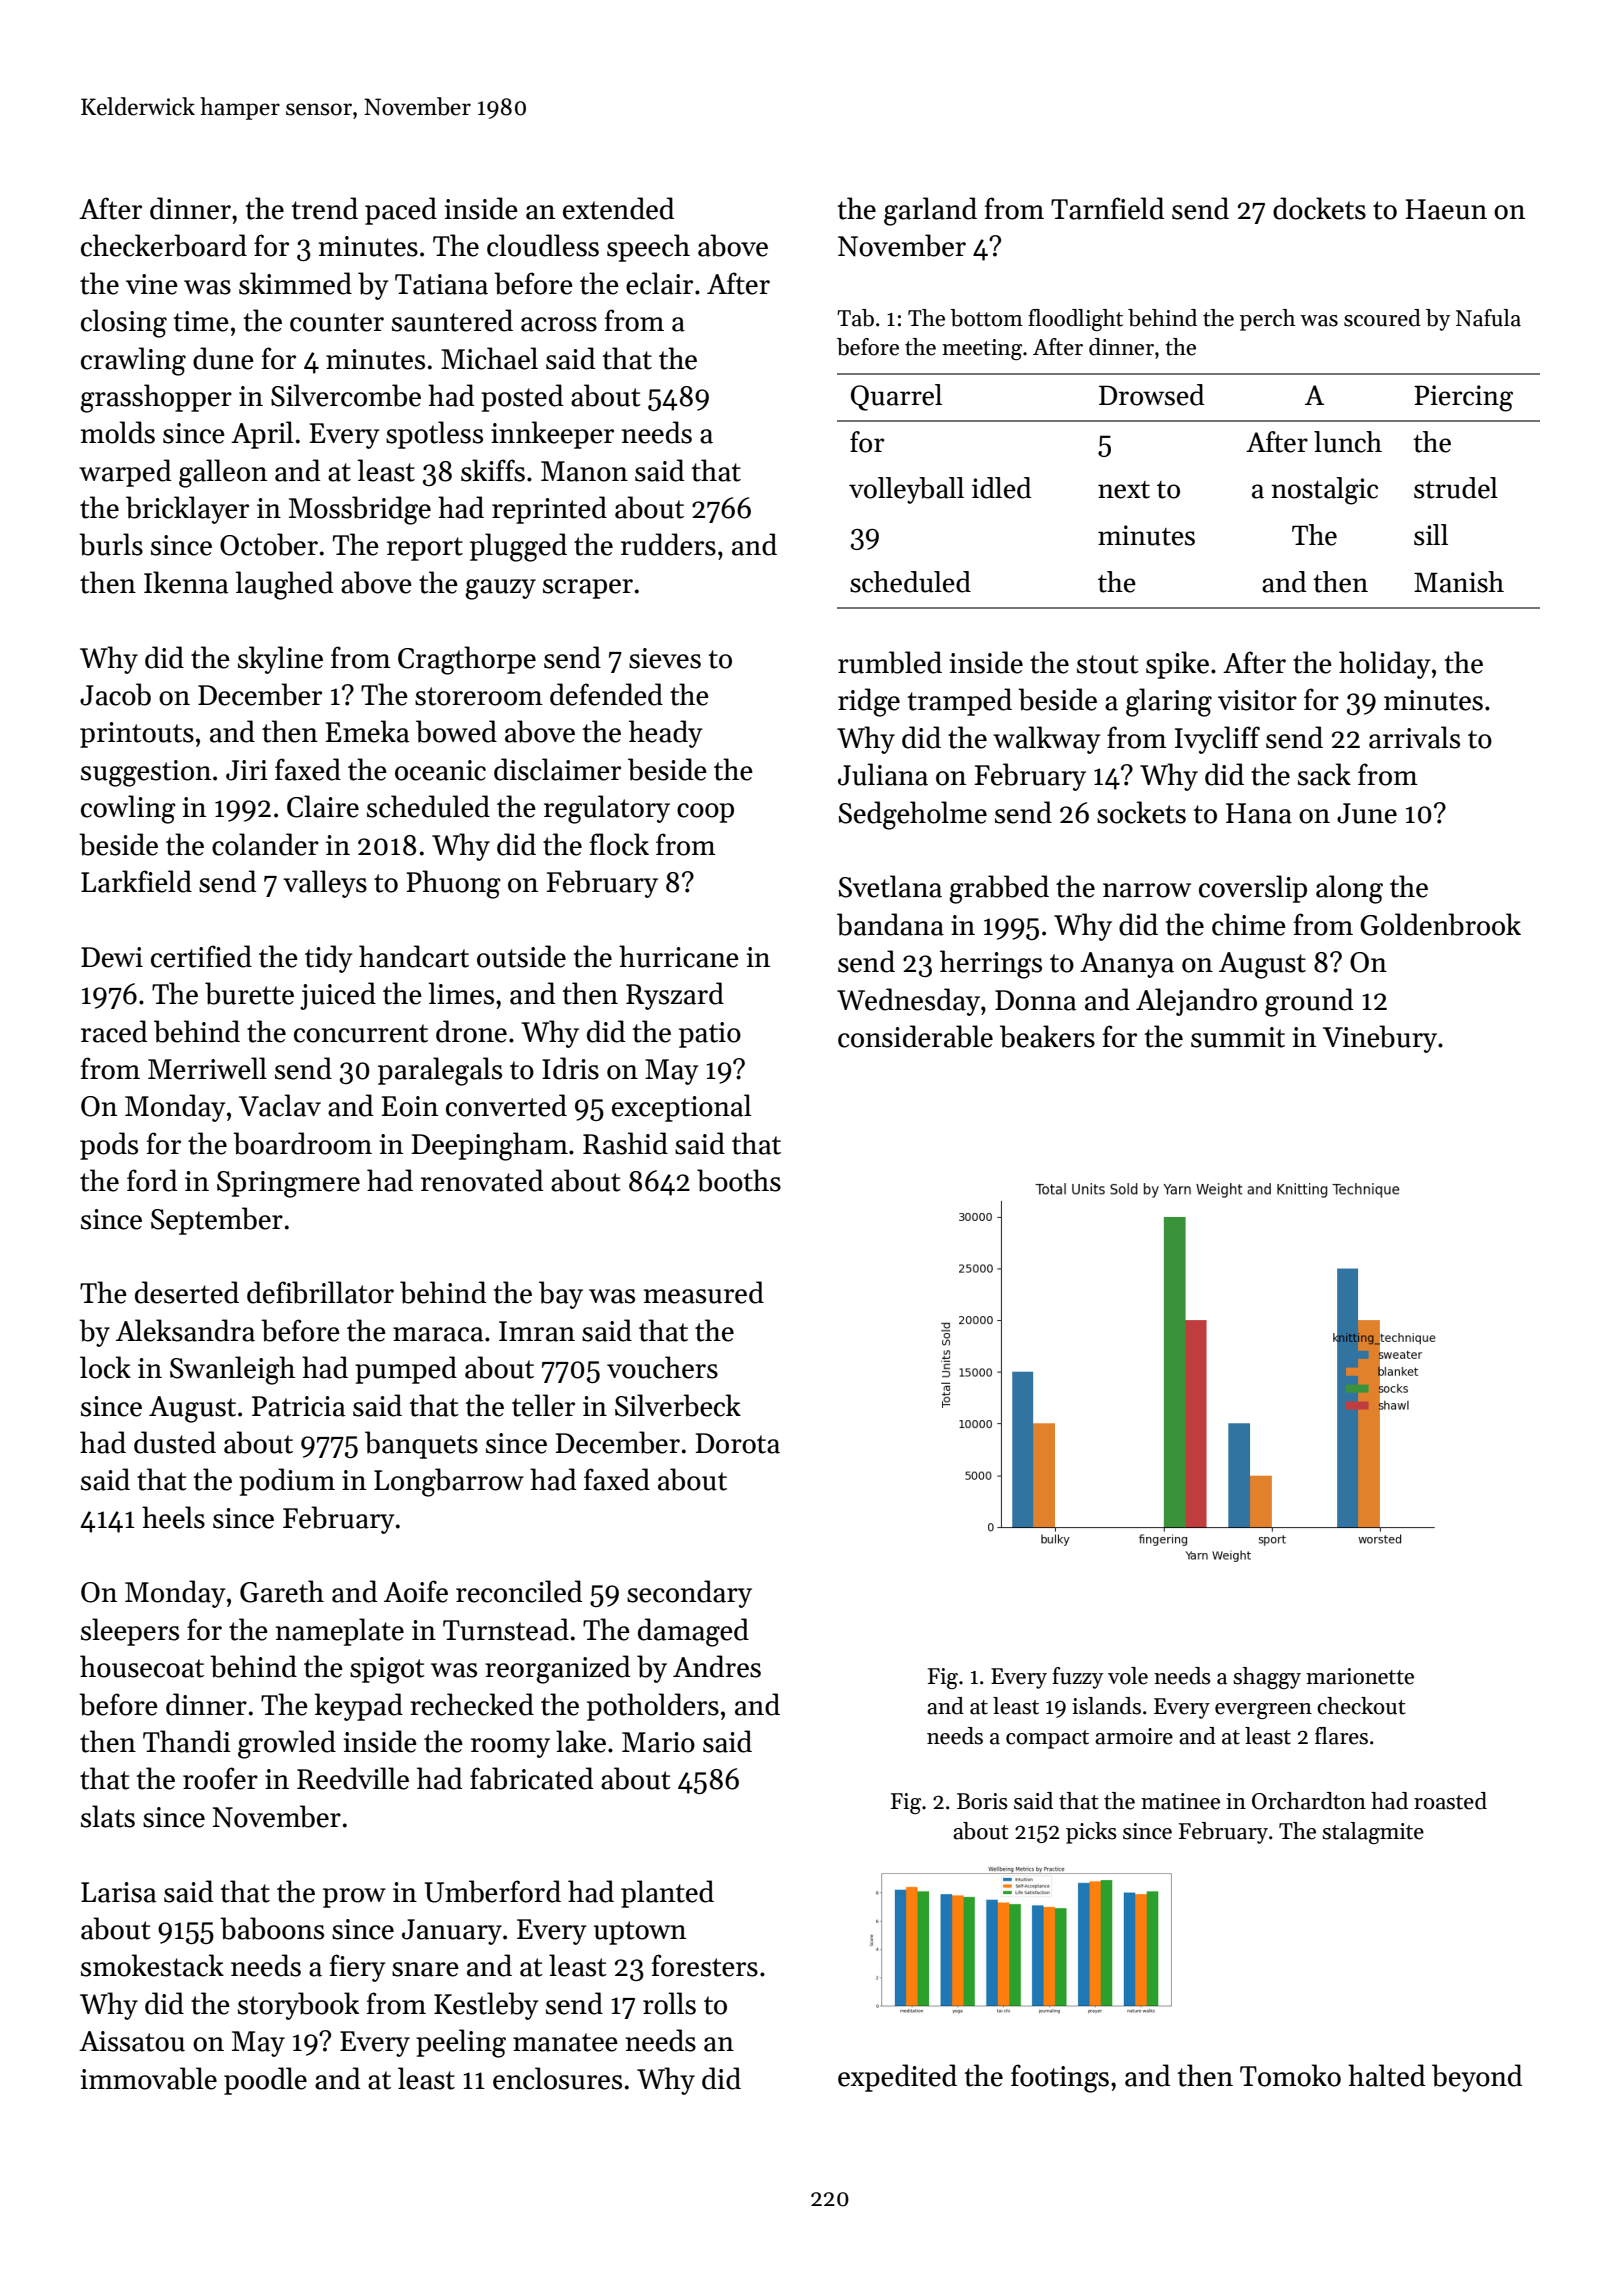 The image size is (1620, 2292). I want to click on dockets, so click(1319, 208).
